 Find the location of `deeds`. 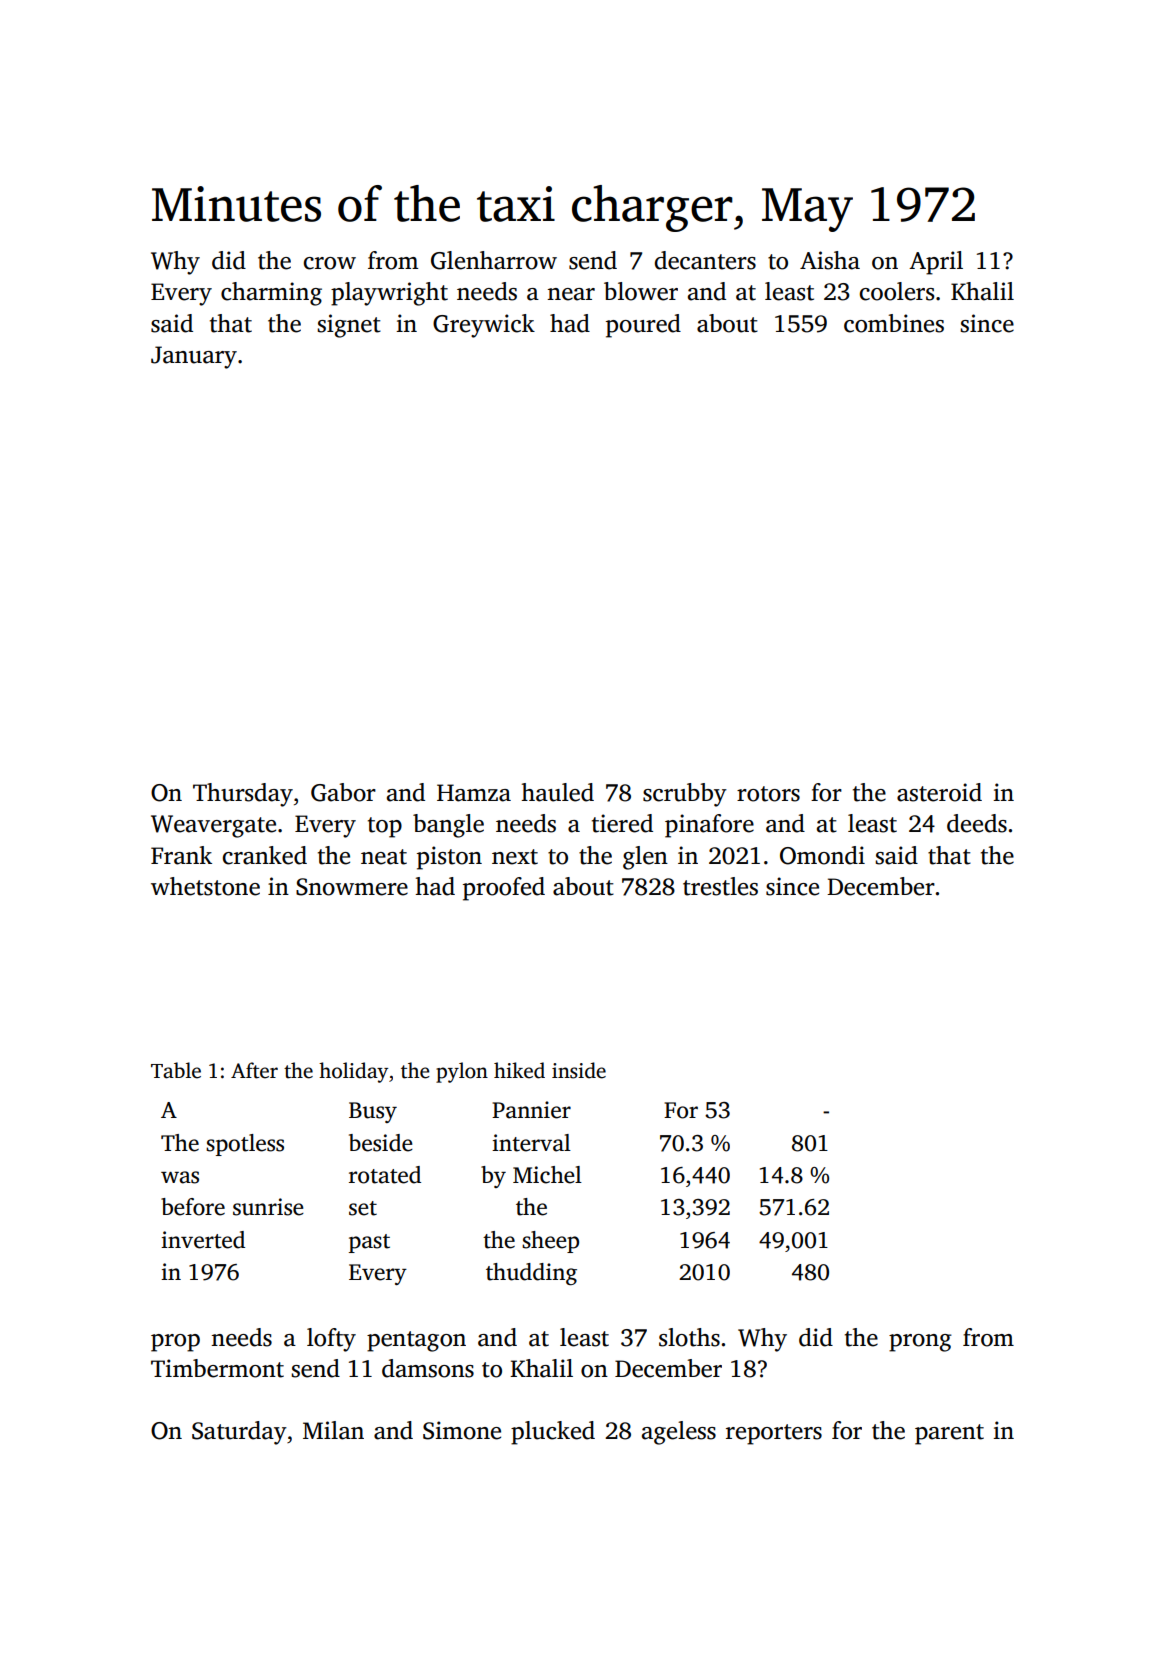

deeds is located at coordinates (977, 823).
